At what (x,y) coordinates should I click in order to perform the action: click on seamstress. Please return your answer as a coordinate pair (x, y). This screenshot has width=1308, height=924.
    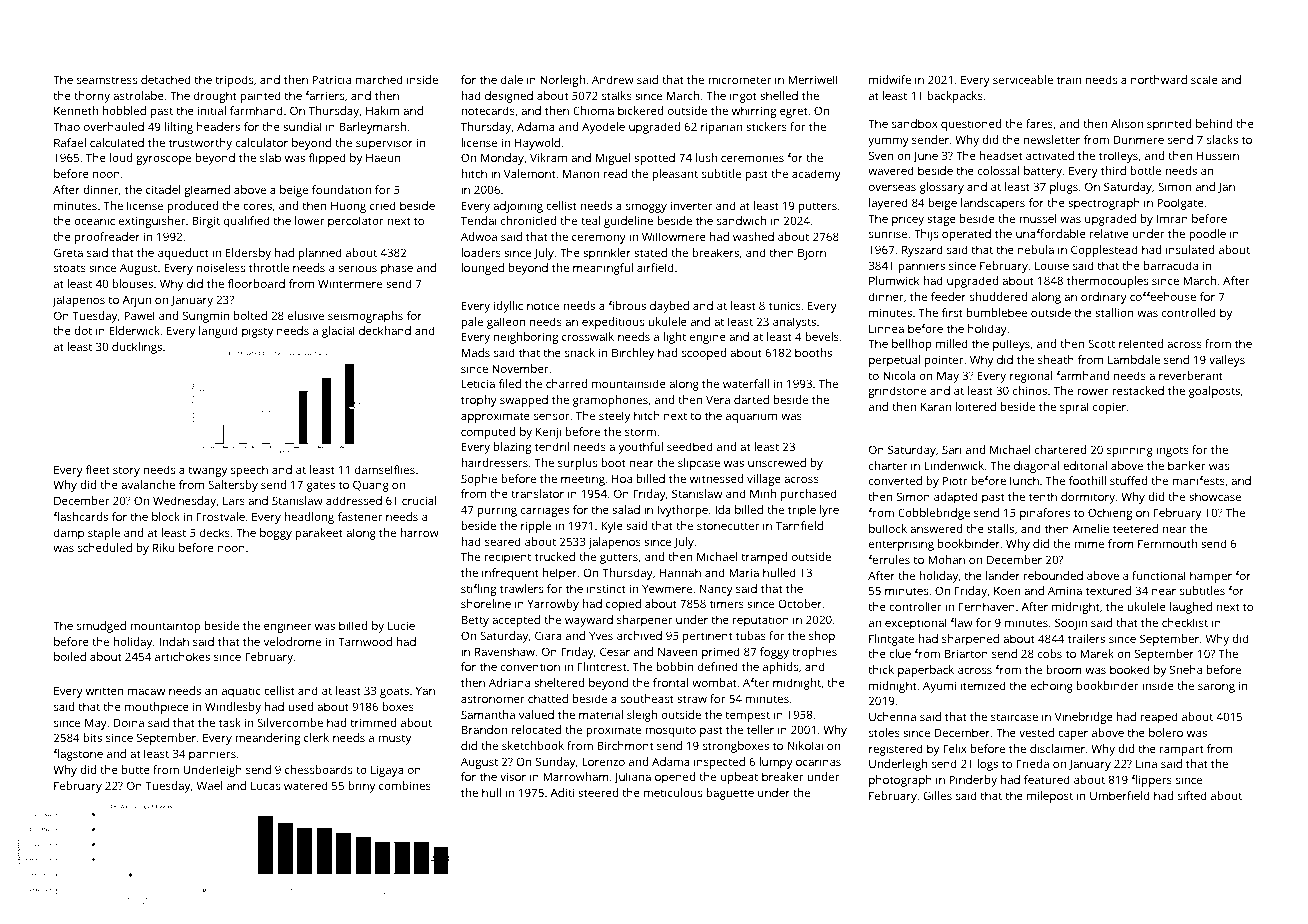
    Looking at the image, I should click on (107, 80).
